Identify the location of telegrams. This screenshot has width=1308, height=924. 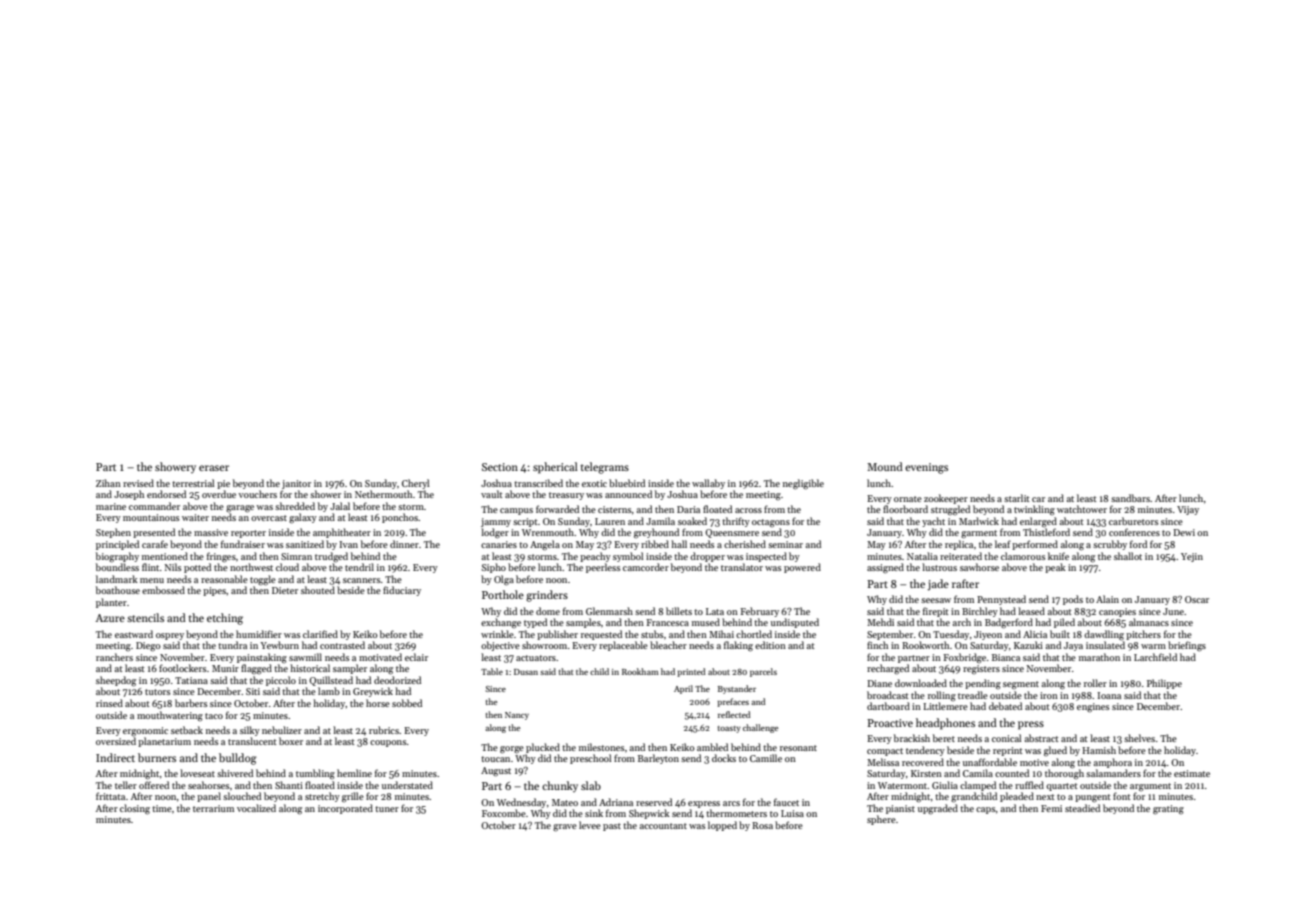
(604, 468).
